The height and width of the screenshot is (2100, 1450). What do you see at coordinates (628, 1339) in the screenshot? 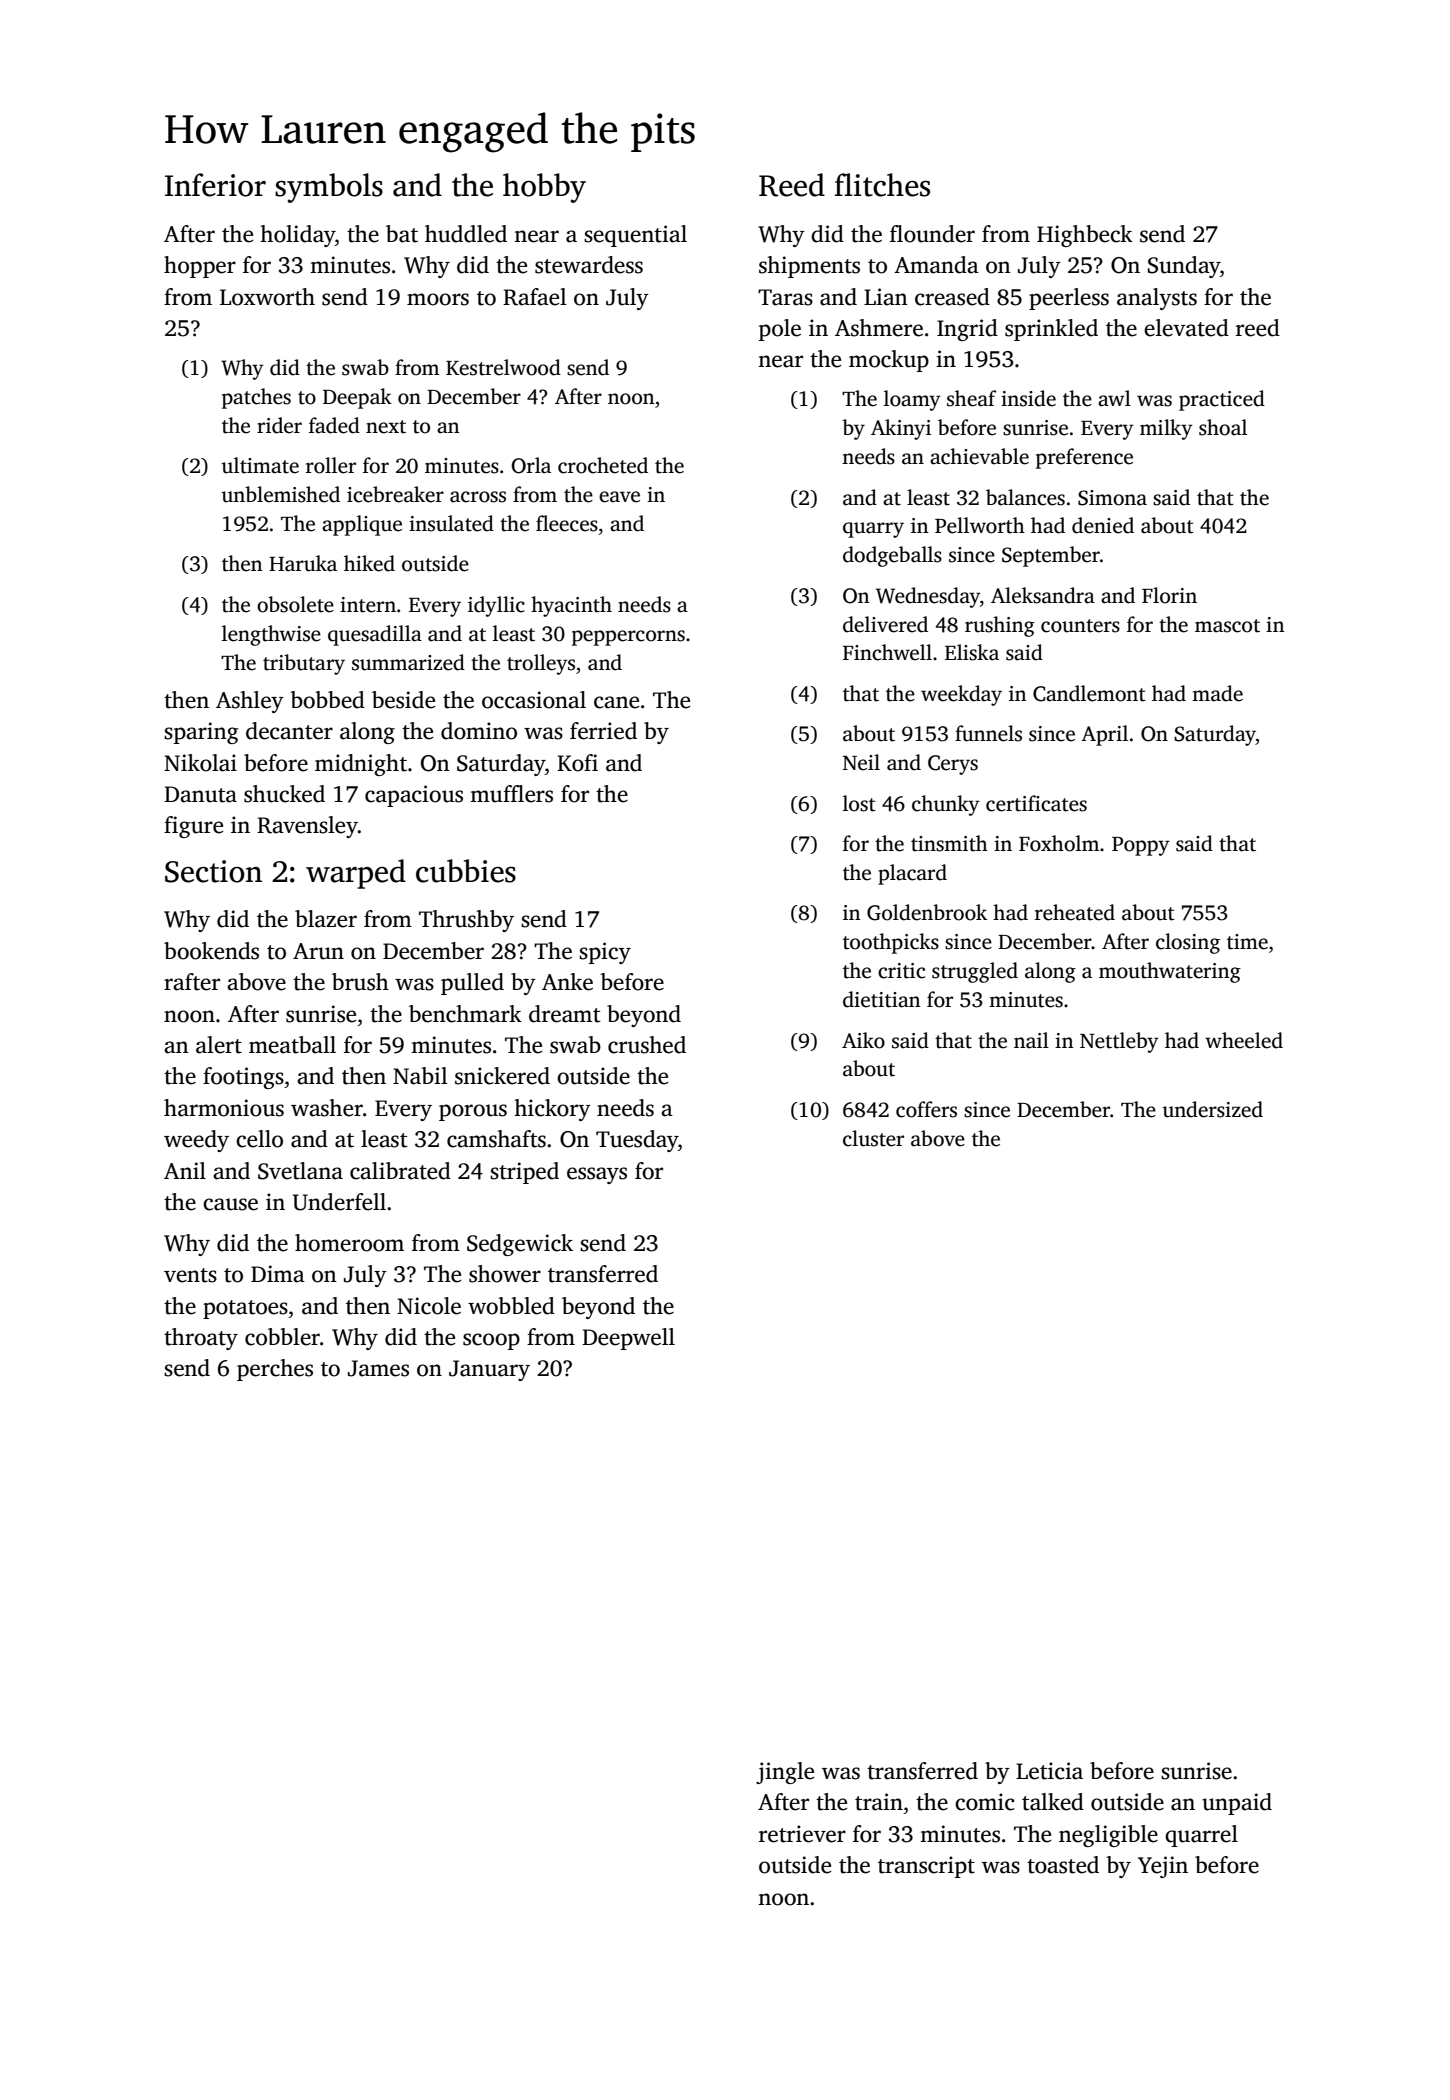
I see `Deepwell` at bounding box center [628, 1339].
